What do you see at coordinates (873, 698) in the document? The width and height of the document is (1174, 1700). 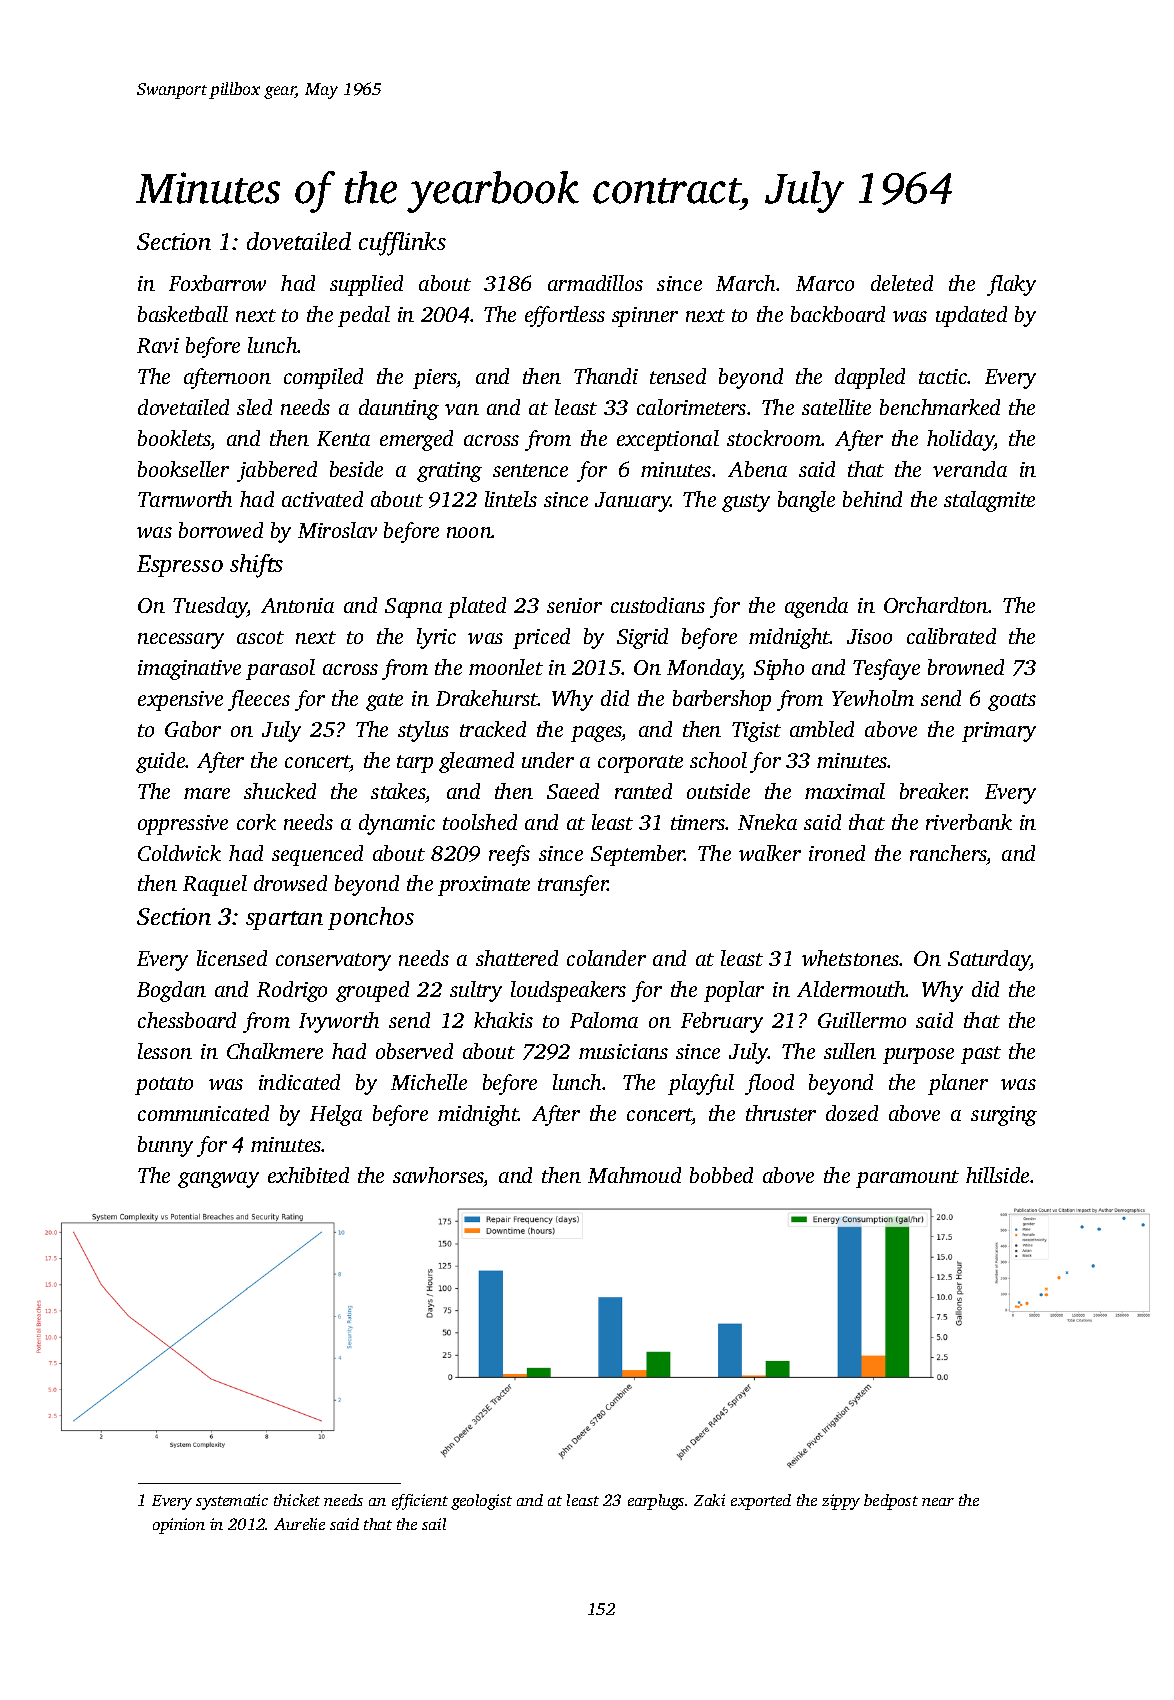 I see `Yewholm` at bounding box center [873, 698].
